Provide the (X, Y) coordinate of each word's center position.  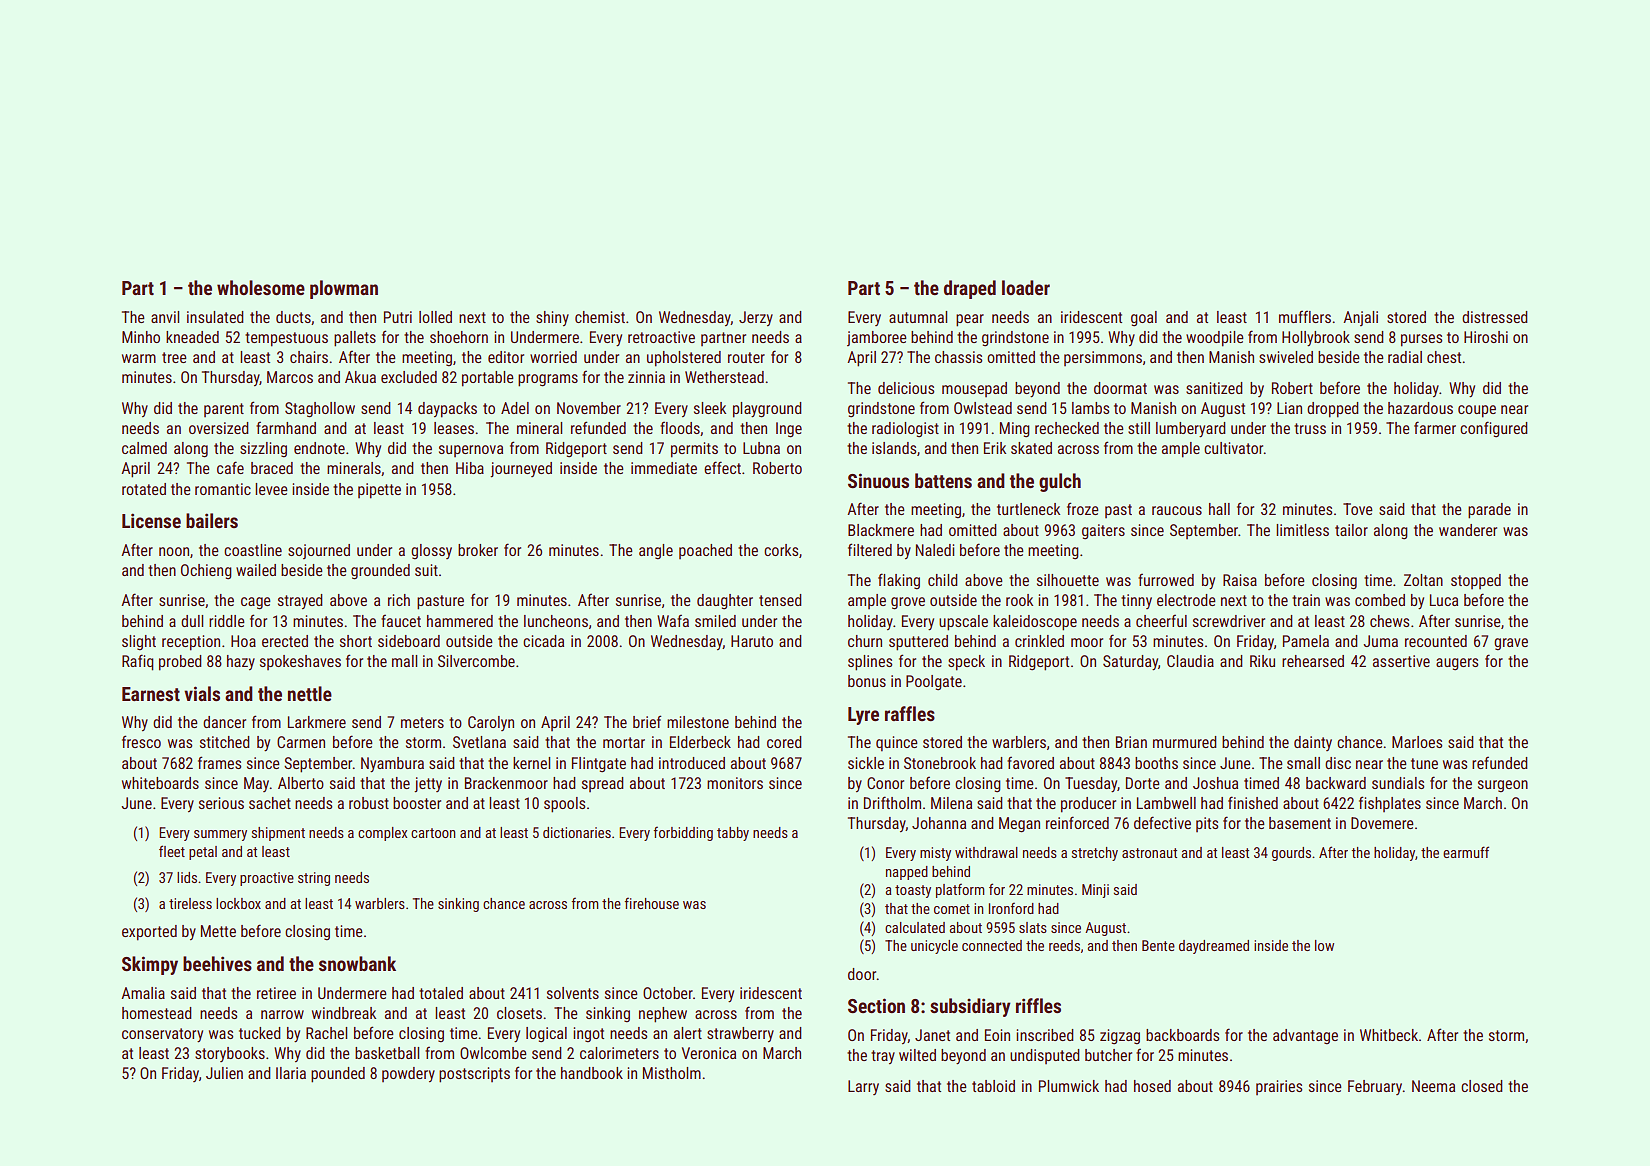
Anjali (1360, 318)
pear (970, 320)
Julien (224, 1073)
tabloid (993, 1086)
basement (1300, 823)
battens (943, 480)
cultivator (1234, 448)
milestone (698, 722)
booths (1156, 763)
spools (564, 805)
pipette (379, 491)
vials (202, 693)
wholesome (261, 287)
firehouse (651, 903)
